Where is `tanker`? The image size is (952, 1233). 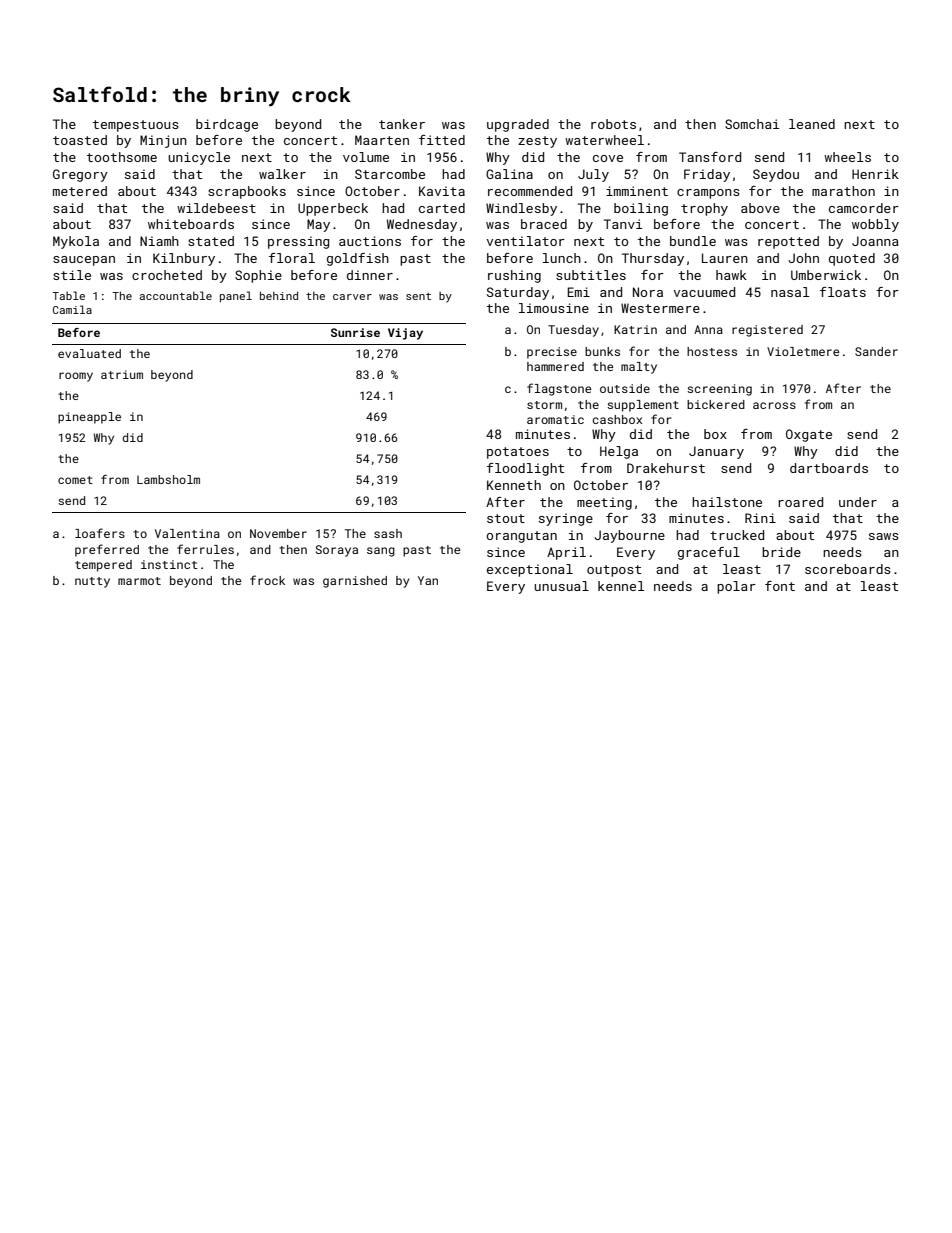
tanker is located at coordinates (402, 124).
